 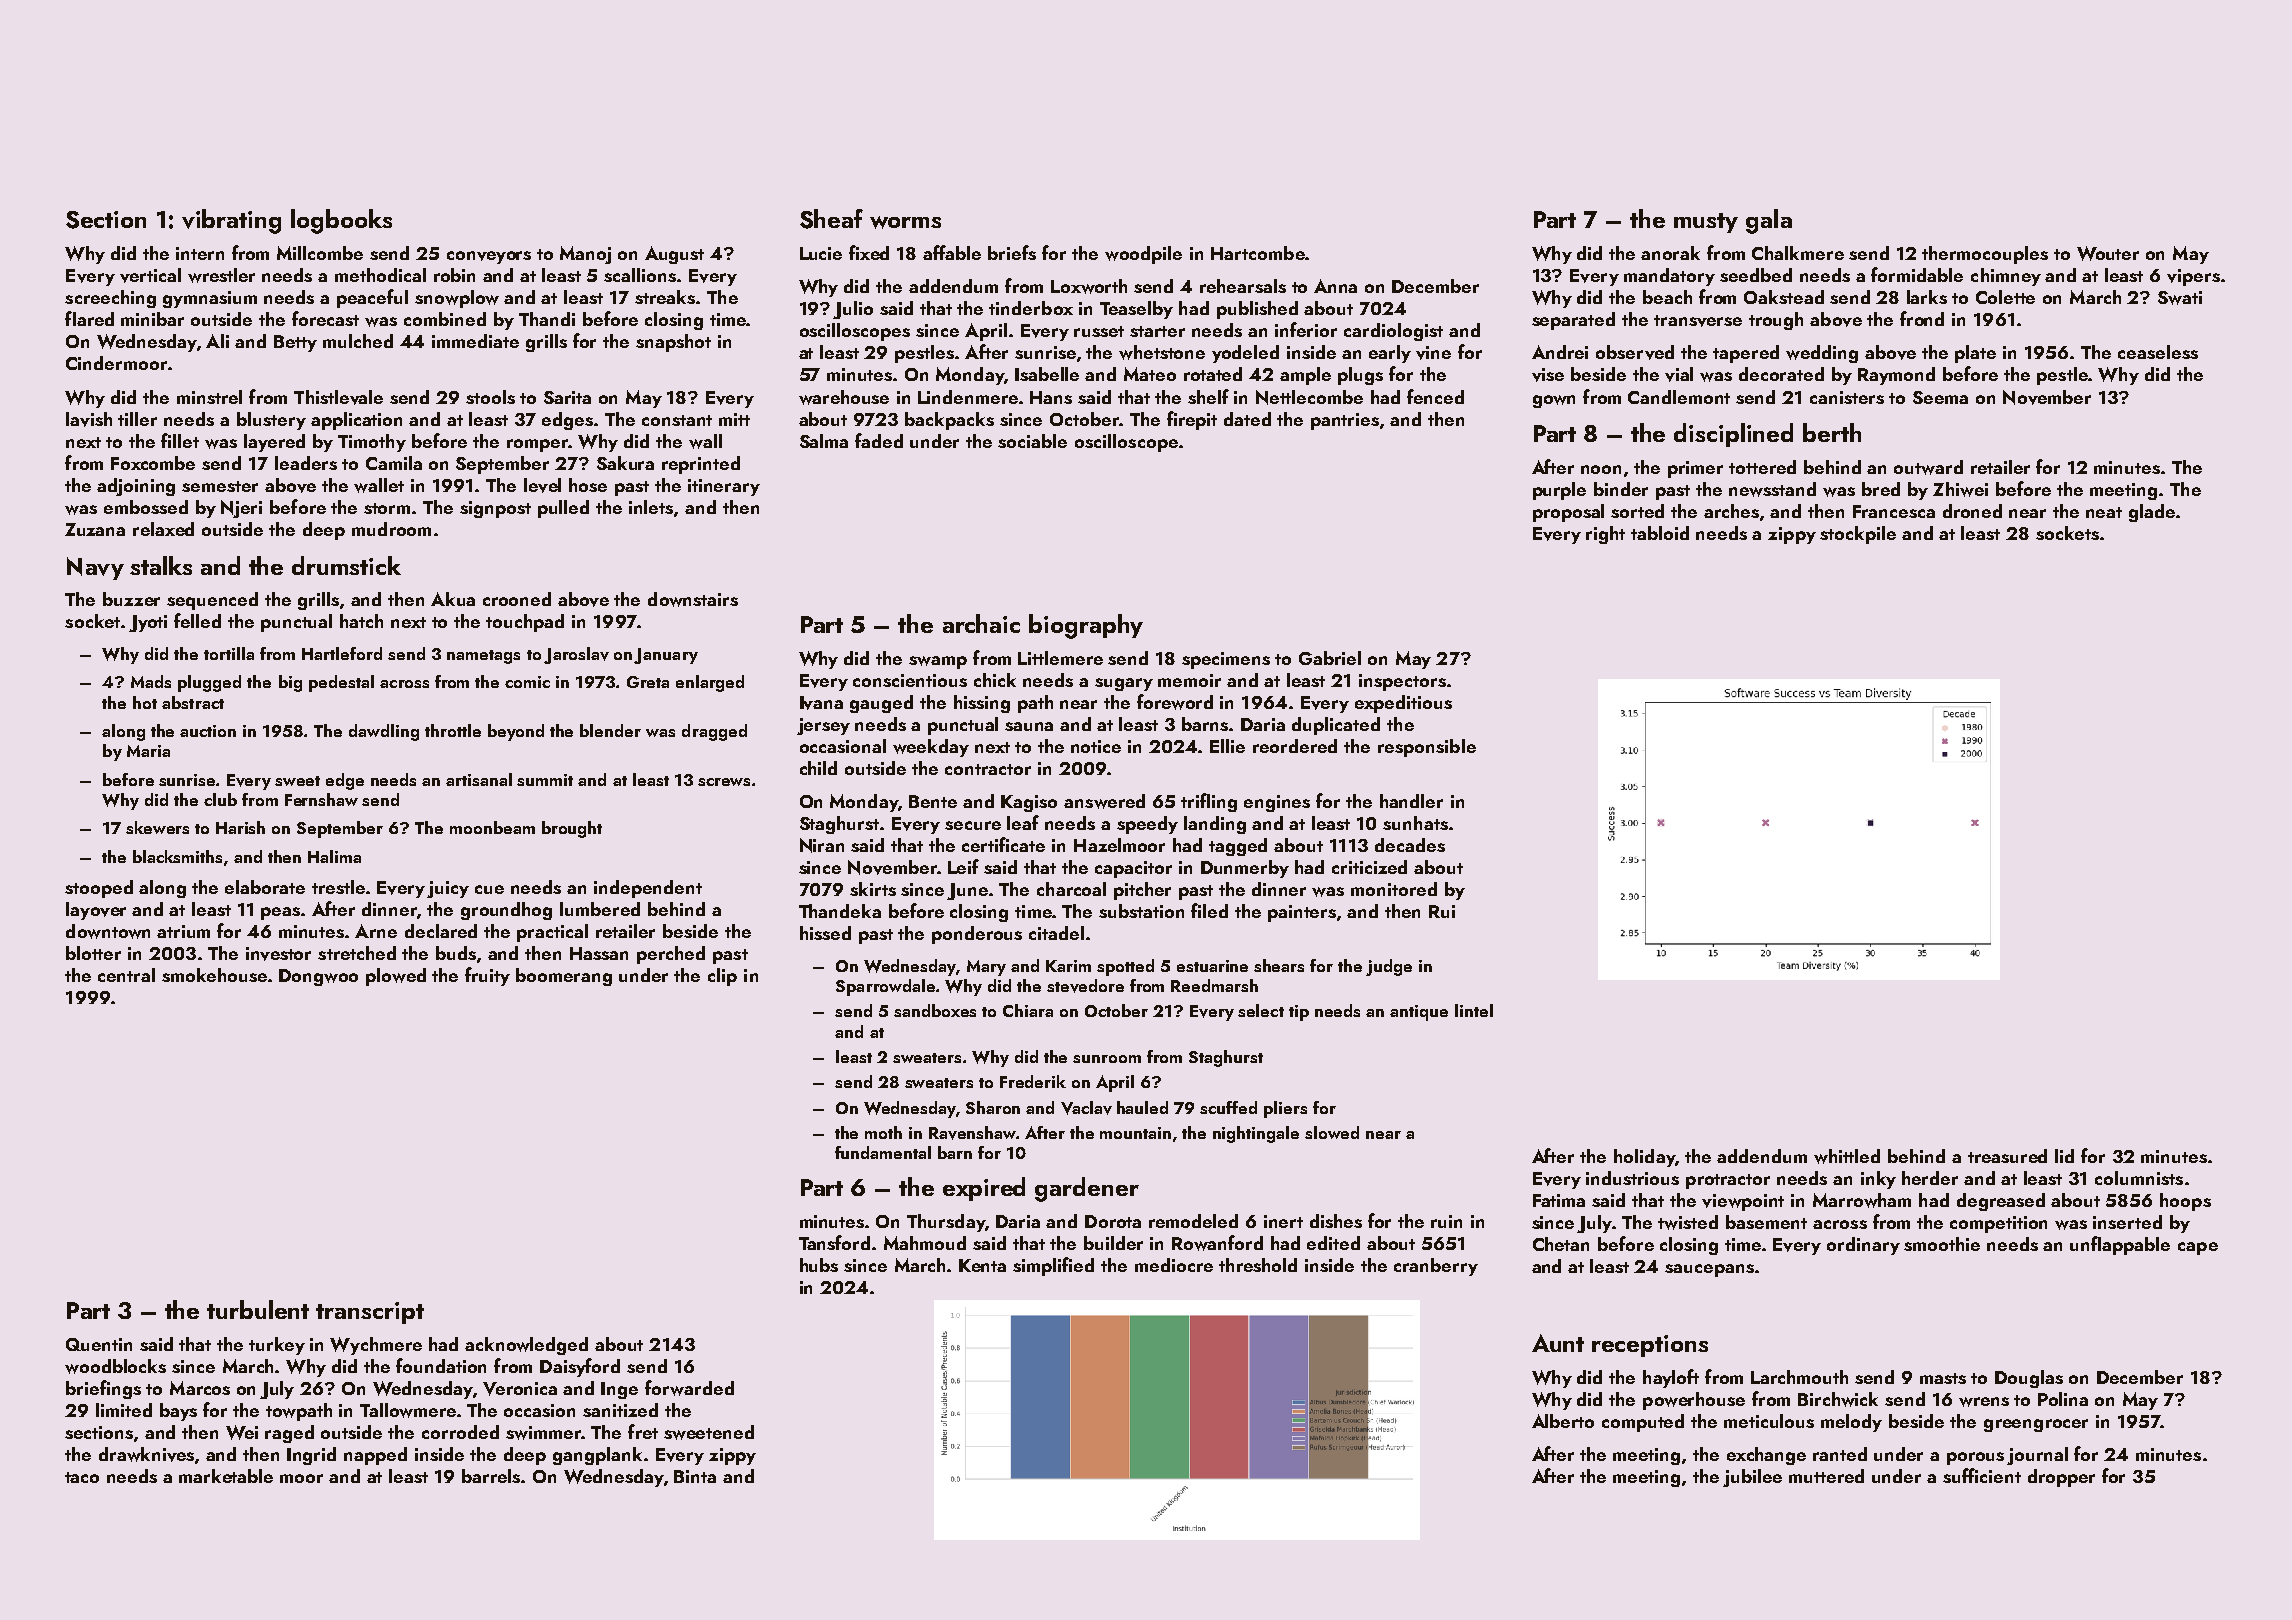 What do you see at coordinates (1419, 1013) in the document?
I see `antique` at bounding box center [1419, 1013].
